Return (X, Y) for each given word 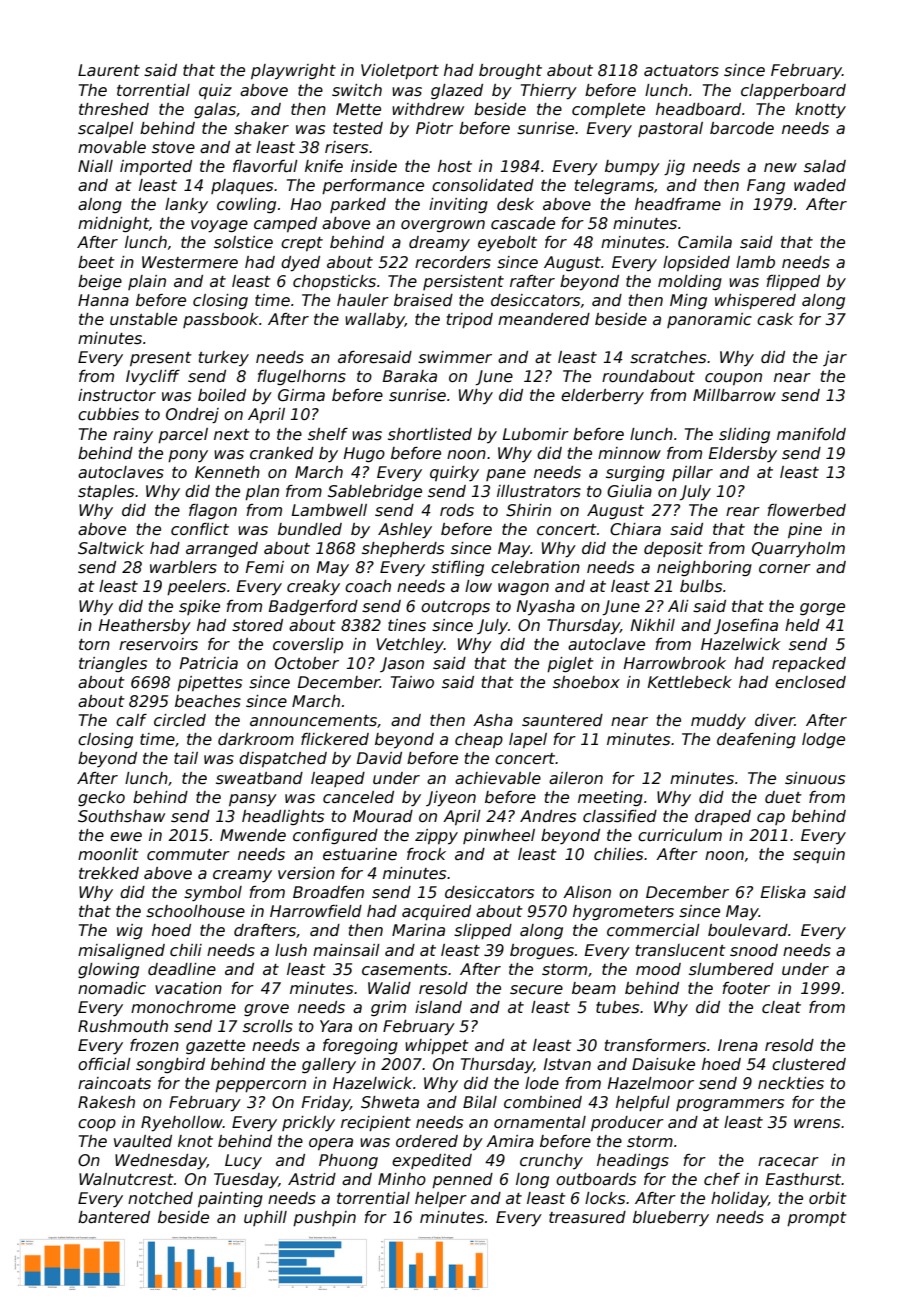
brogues (542, 951)
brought (510, 71)
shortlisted (430, 434)
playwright (293, 71)
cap (771, 819)
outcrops (455, 608)
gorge (822, 609)
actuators (681, 71)
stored (257, 625)
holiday (739, 1199)
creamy (242, 876)
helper (441, 1199)
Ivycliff (153, 377)
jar (835, 358)
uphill (265, 1218)
